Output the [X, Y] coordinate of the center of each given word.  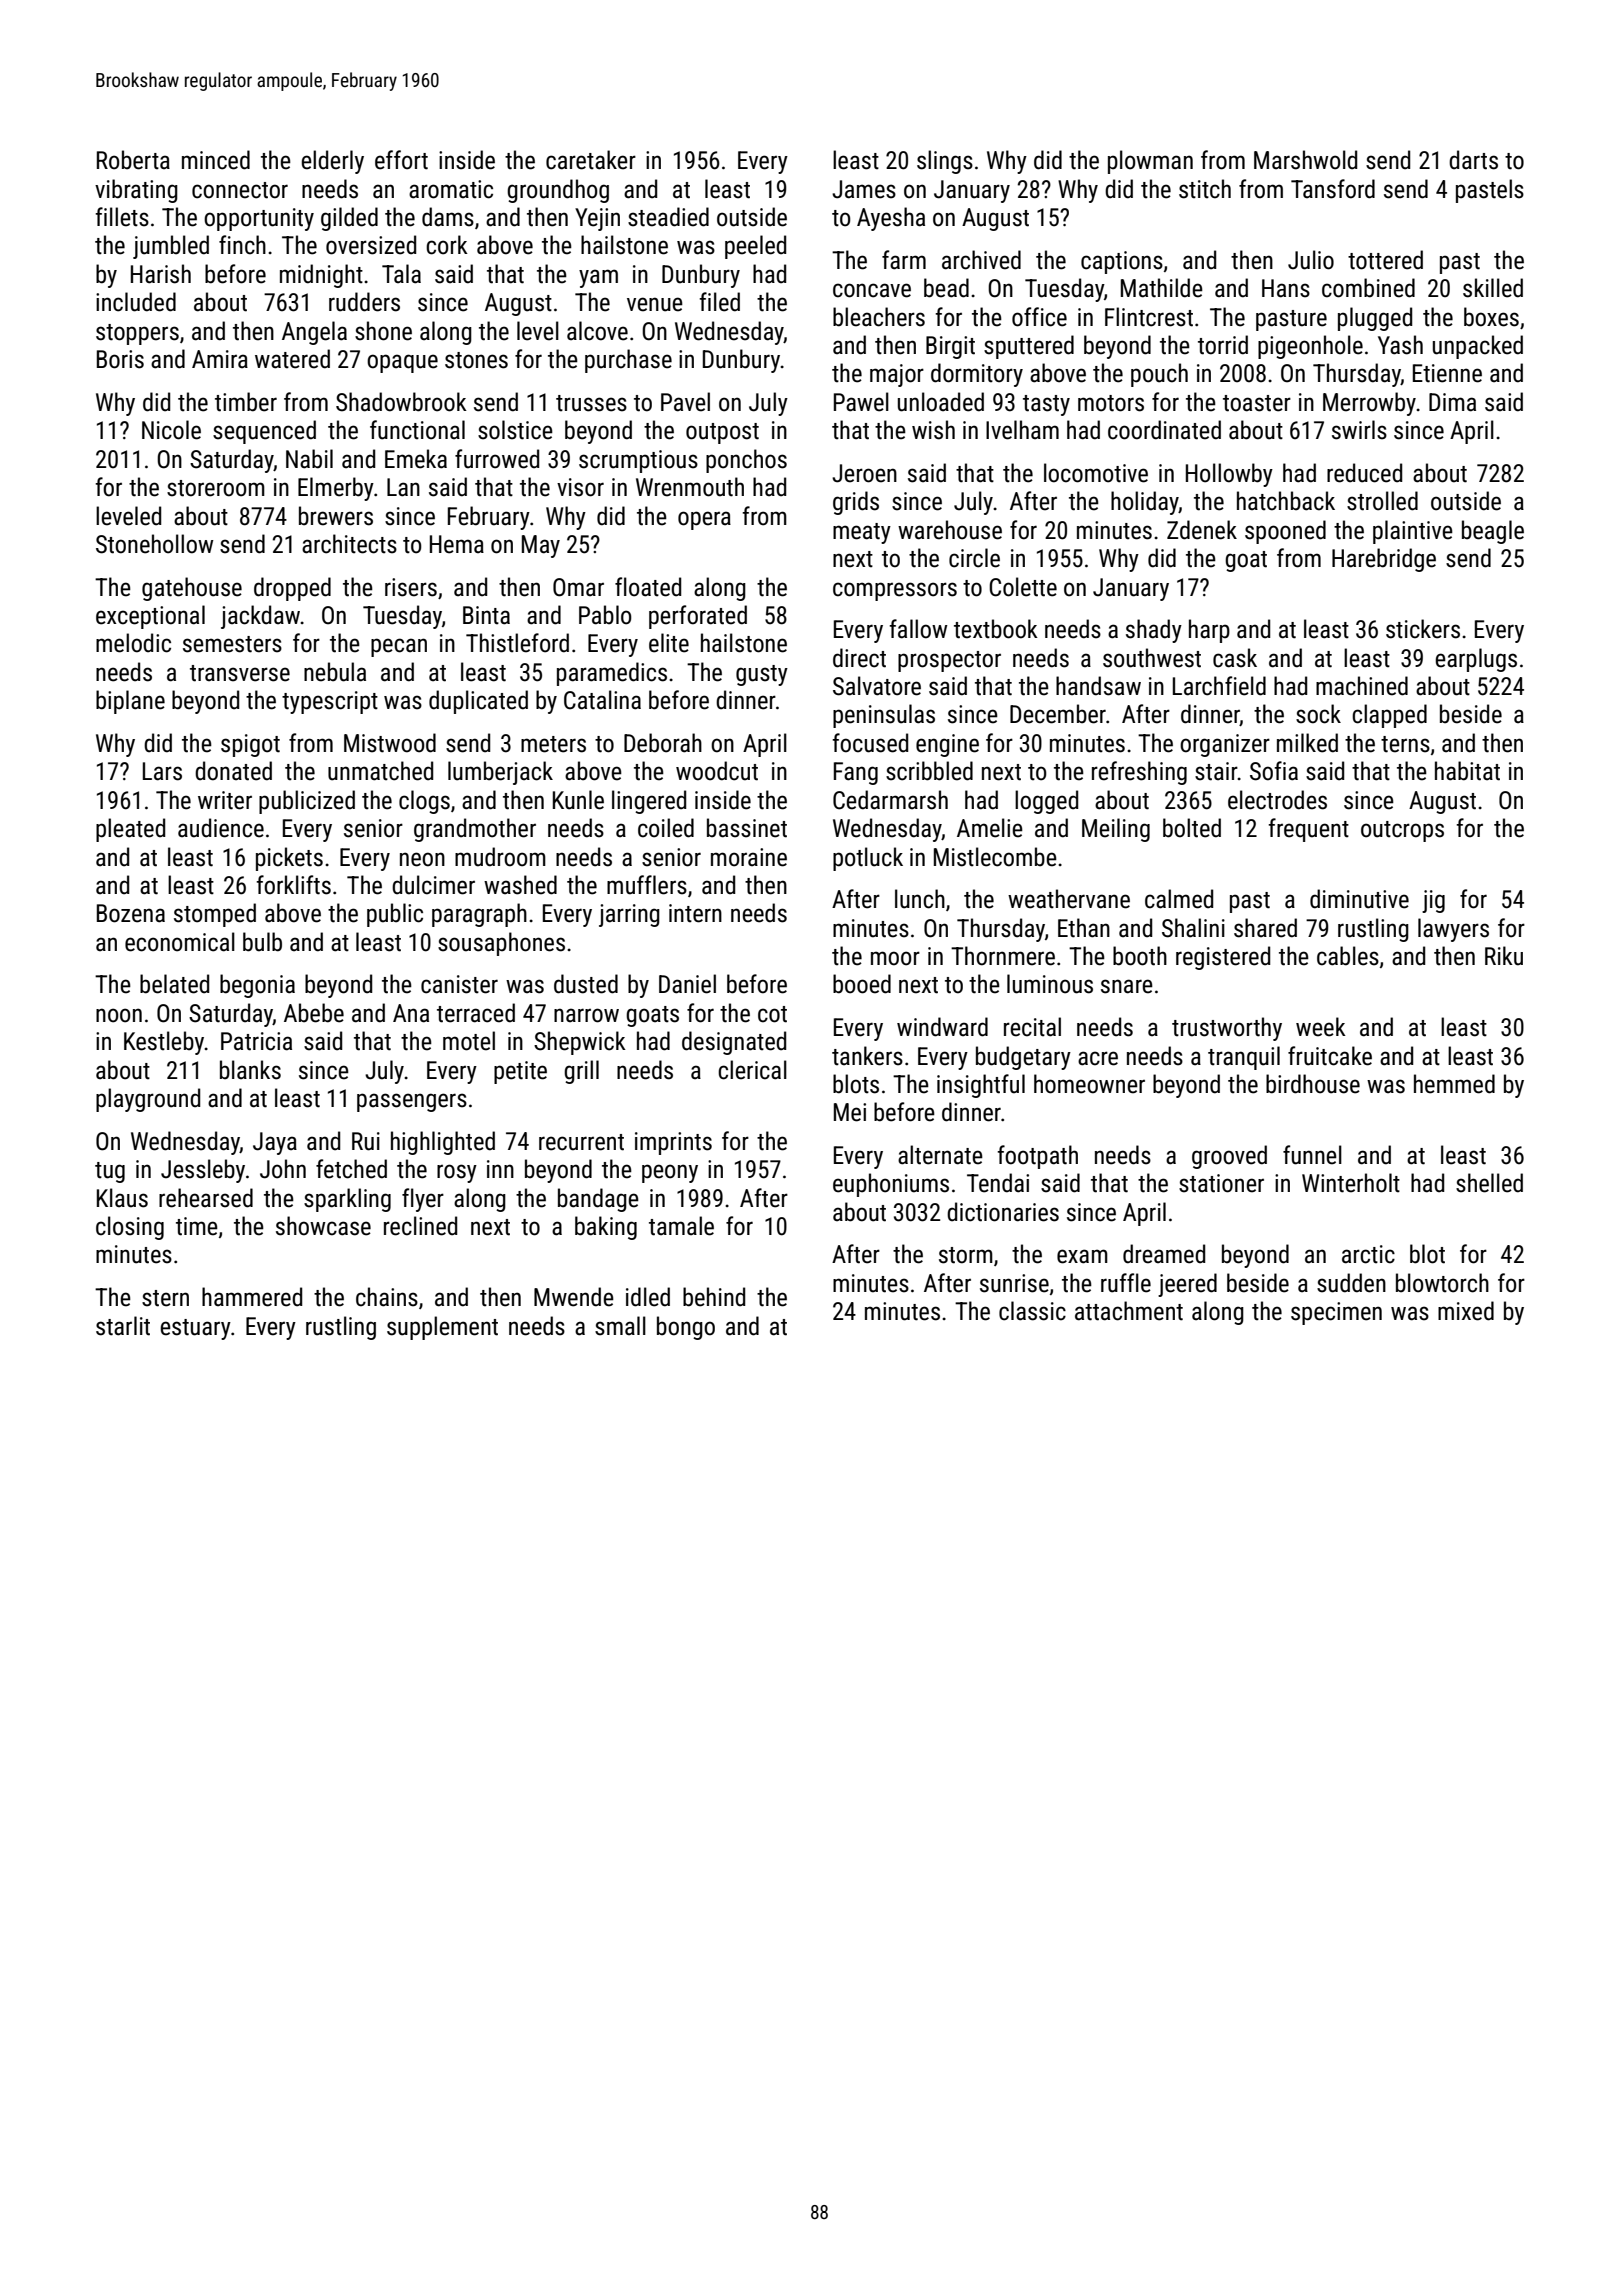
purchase [628, 361]
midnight [321, 276]
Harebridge [1384, 560]
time [197, 1226]
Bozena [131, 913]
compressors [895, 591]
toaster [1257, 403]
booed [862, 984]
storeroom [216, 488]
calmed [1179, 899]
